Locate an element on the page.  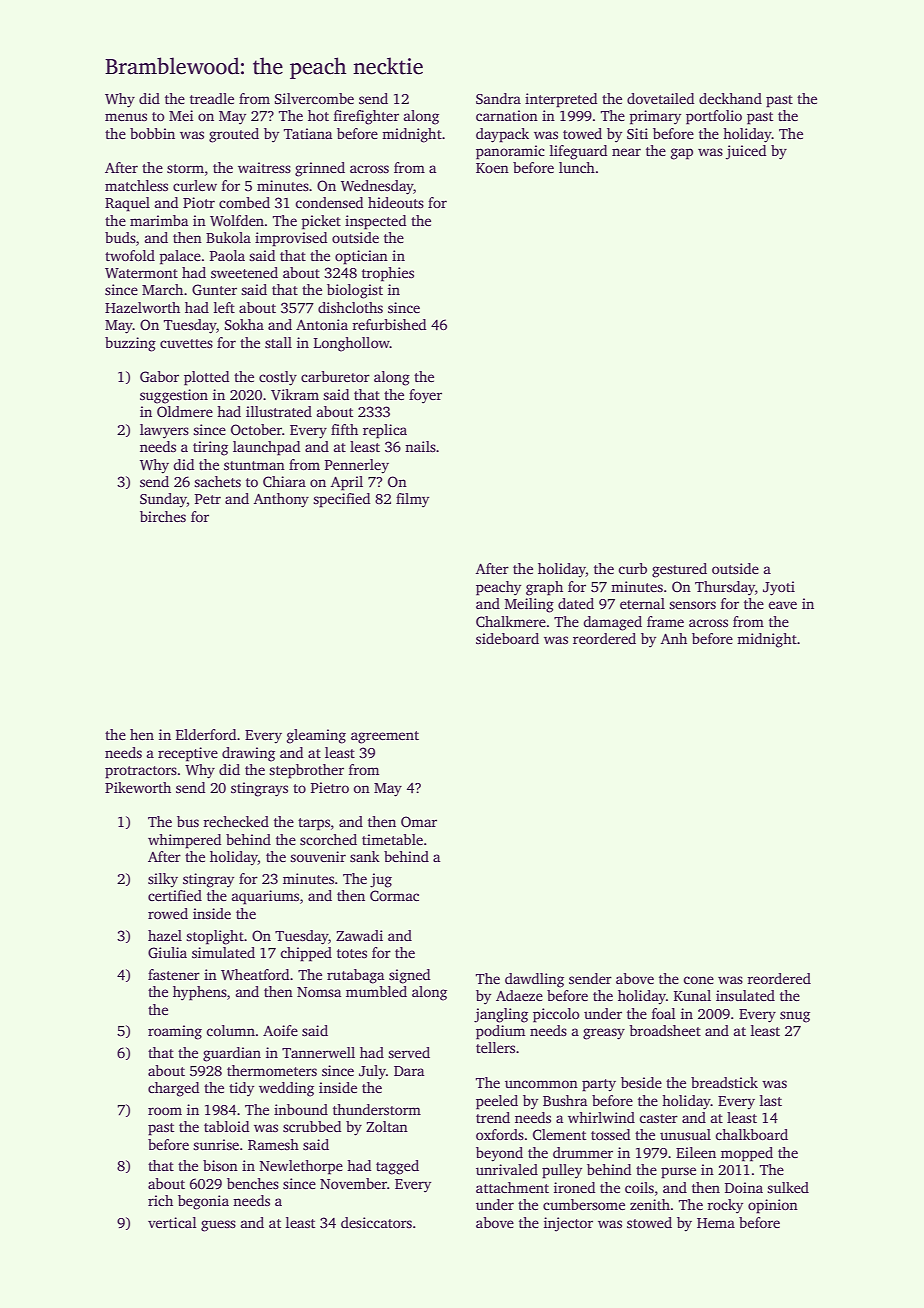
hyphens is located at coordinates (200, 993).
